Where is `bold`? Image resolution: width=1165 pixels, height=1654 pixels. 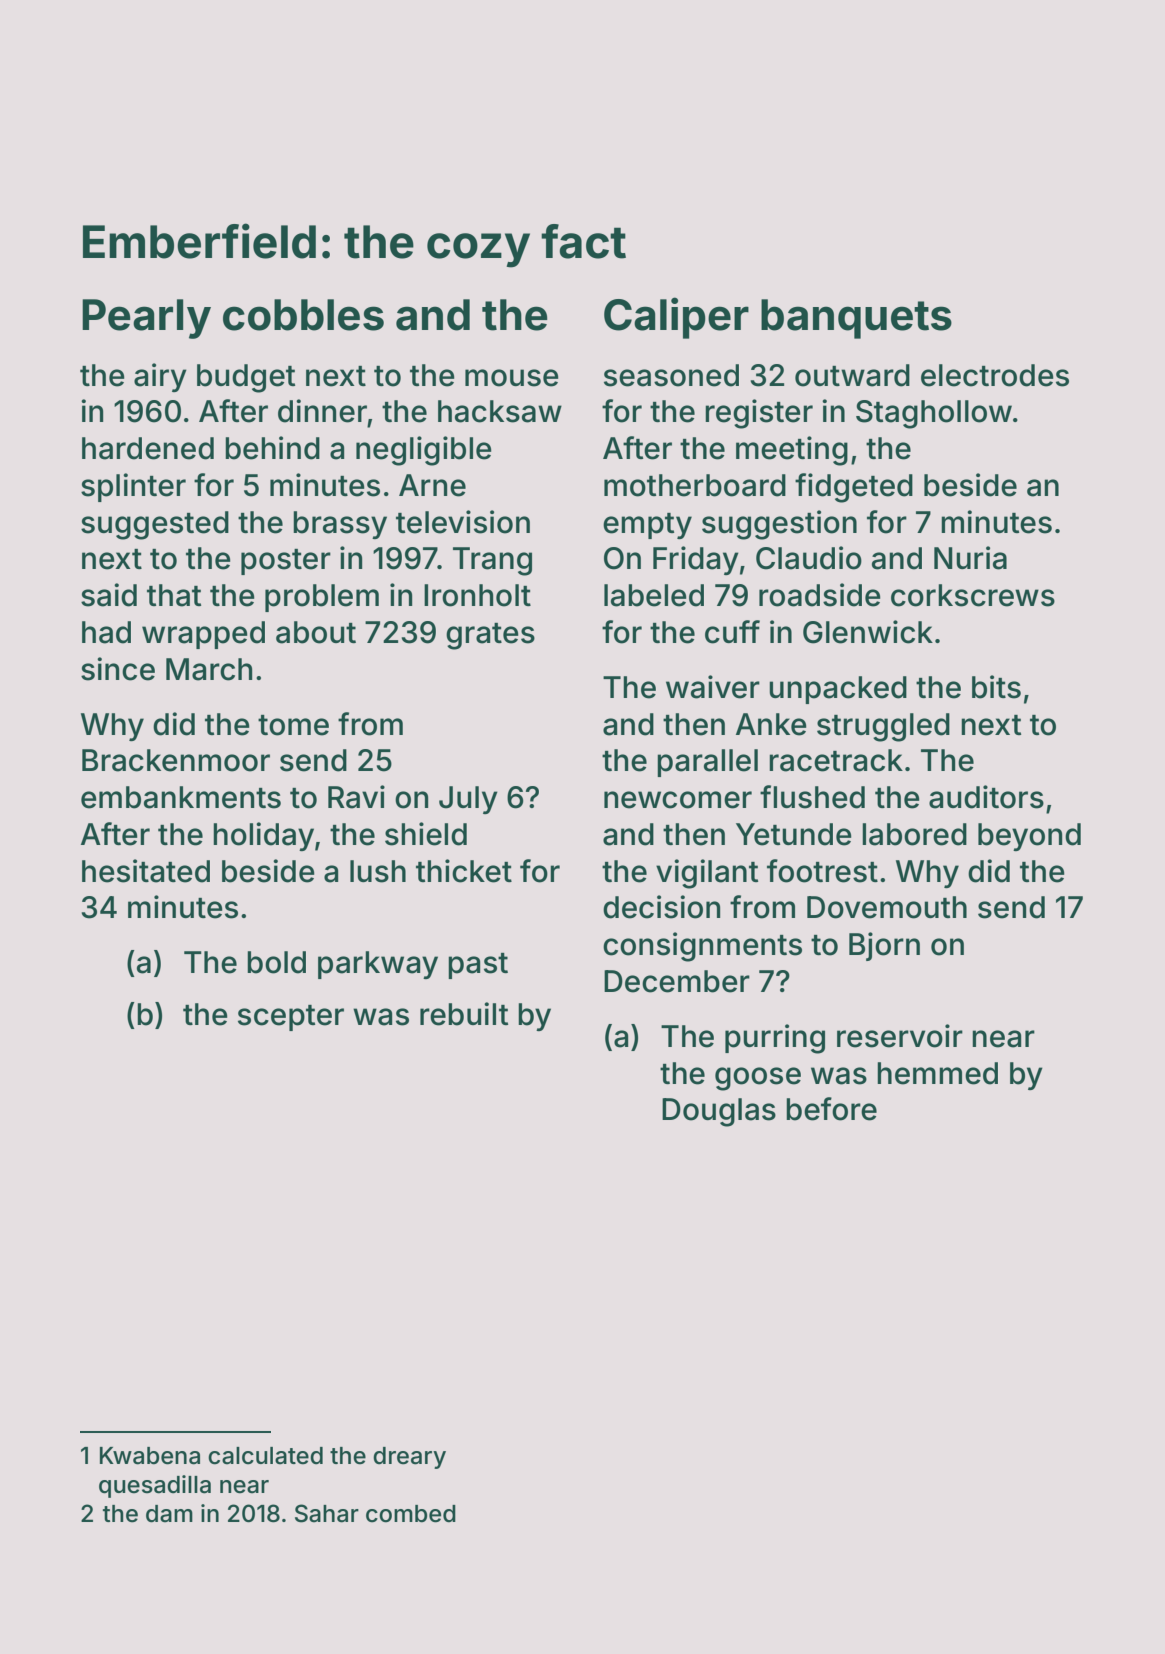
bold is located at coordinates (276, 962).
